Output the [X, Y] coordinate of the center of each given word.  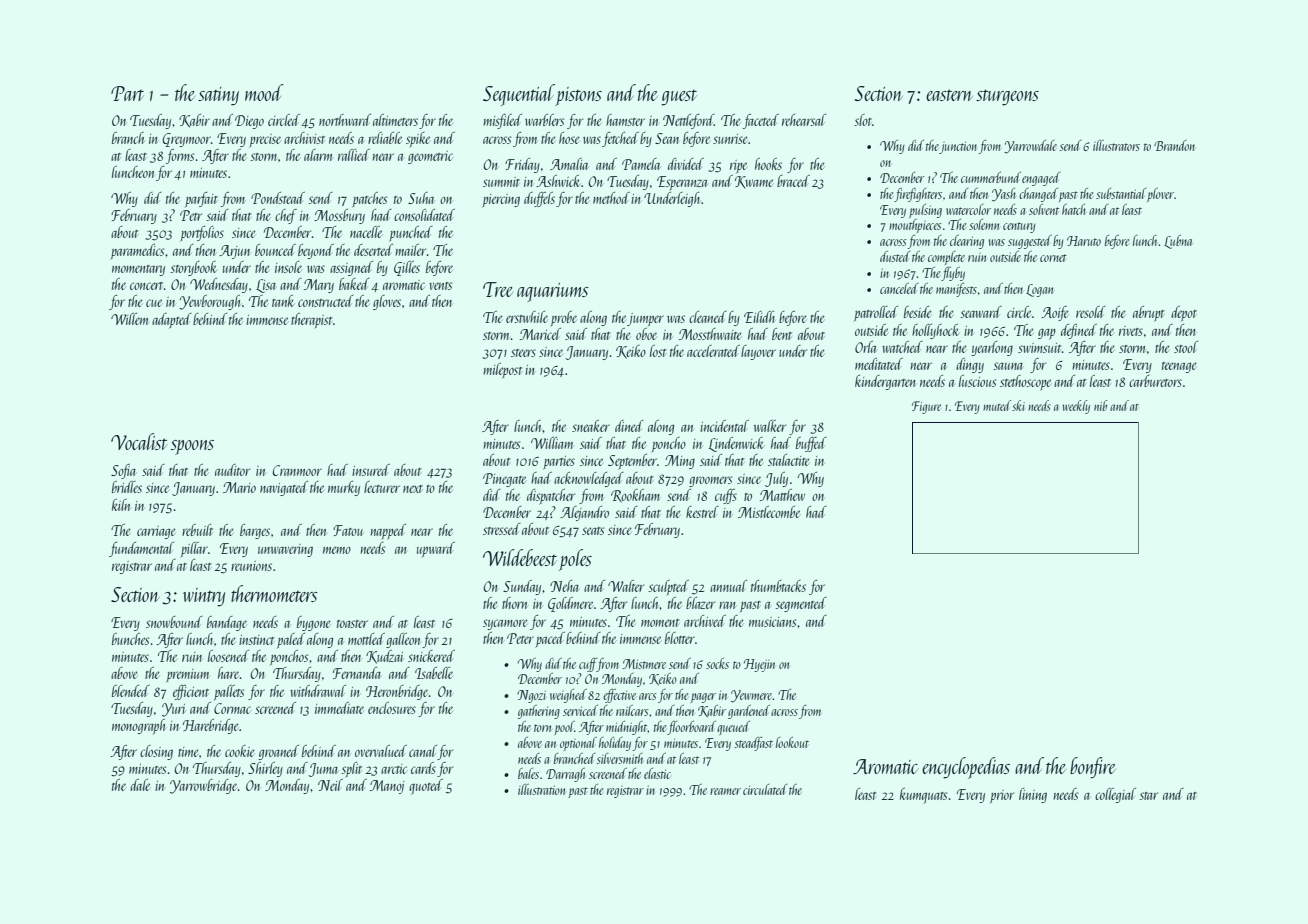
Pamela [641, 164]
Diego [249, 122]
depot [1184, 313]
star [1148, 796]
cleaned [708, 317]
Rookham [635, 496]
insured [371, 470]
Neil [330, 785]
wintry [204, 597]
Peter [520, 638]
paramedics [137, 251]
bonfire [1093, 768]
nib [1100, 405]
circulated [765, 789]
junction [959, 148]
